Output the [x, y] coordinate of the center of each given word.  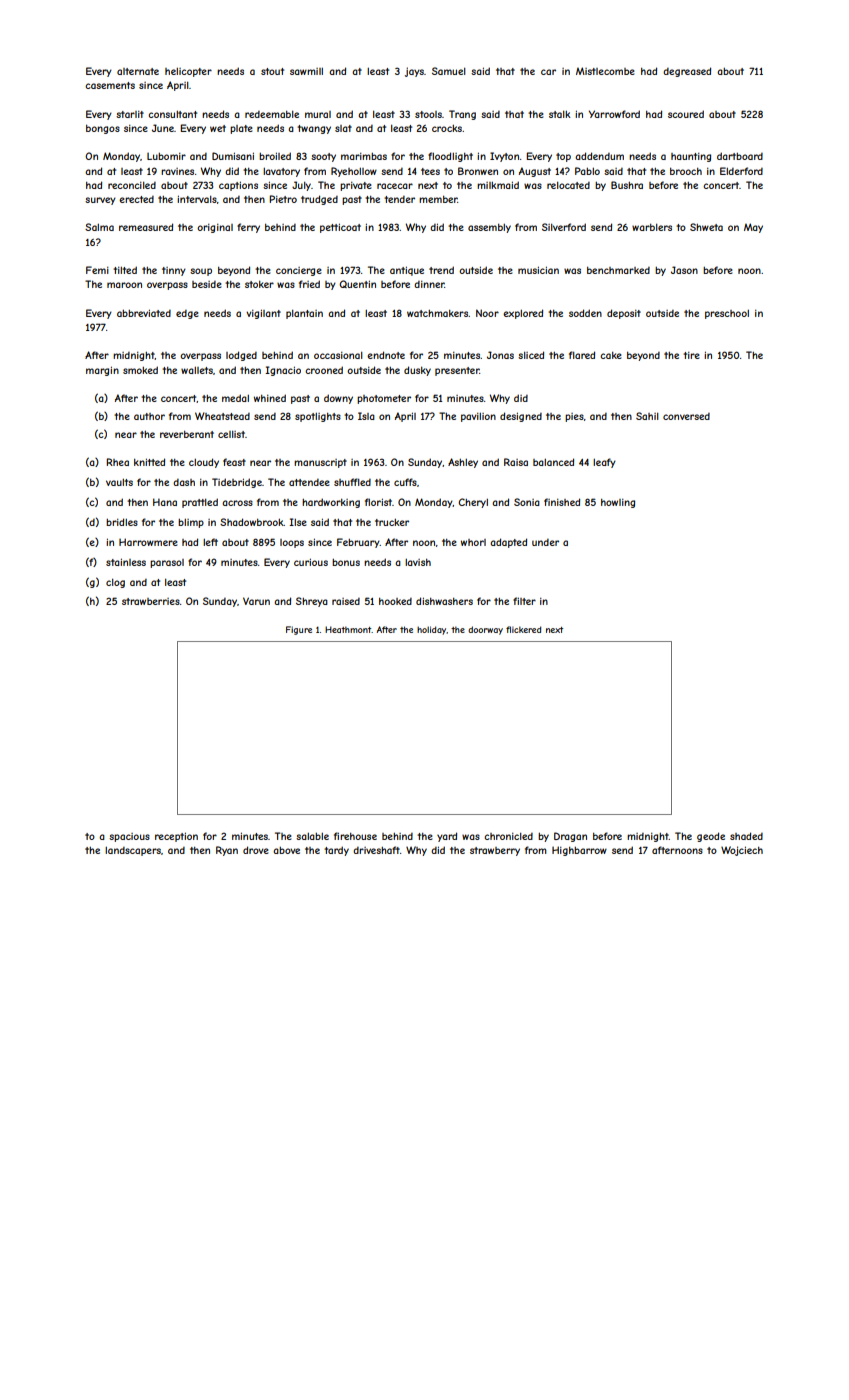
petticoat [340, 228]
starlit [130, 114]
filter [524, 601]
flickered [523, 629]
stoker [259, 284]
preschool [727, 314]
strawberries [151, 601]
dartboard [740, 156]
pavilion [478, 417]
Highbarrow [579, 851]
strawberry [495, 851]
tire [691, 355]
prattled [200, 503]
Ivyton [504, 157]
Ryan [227, 851]
